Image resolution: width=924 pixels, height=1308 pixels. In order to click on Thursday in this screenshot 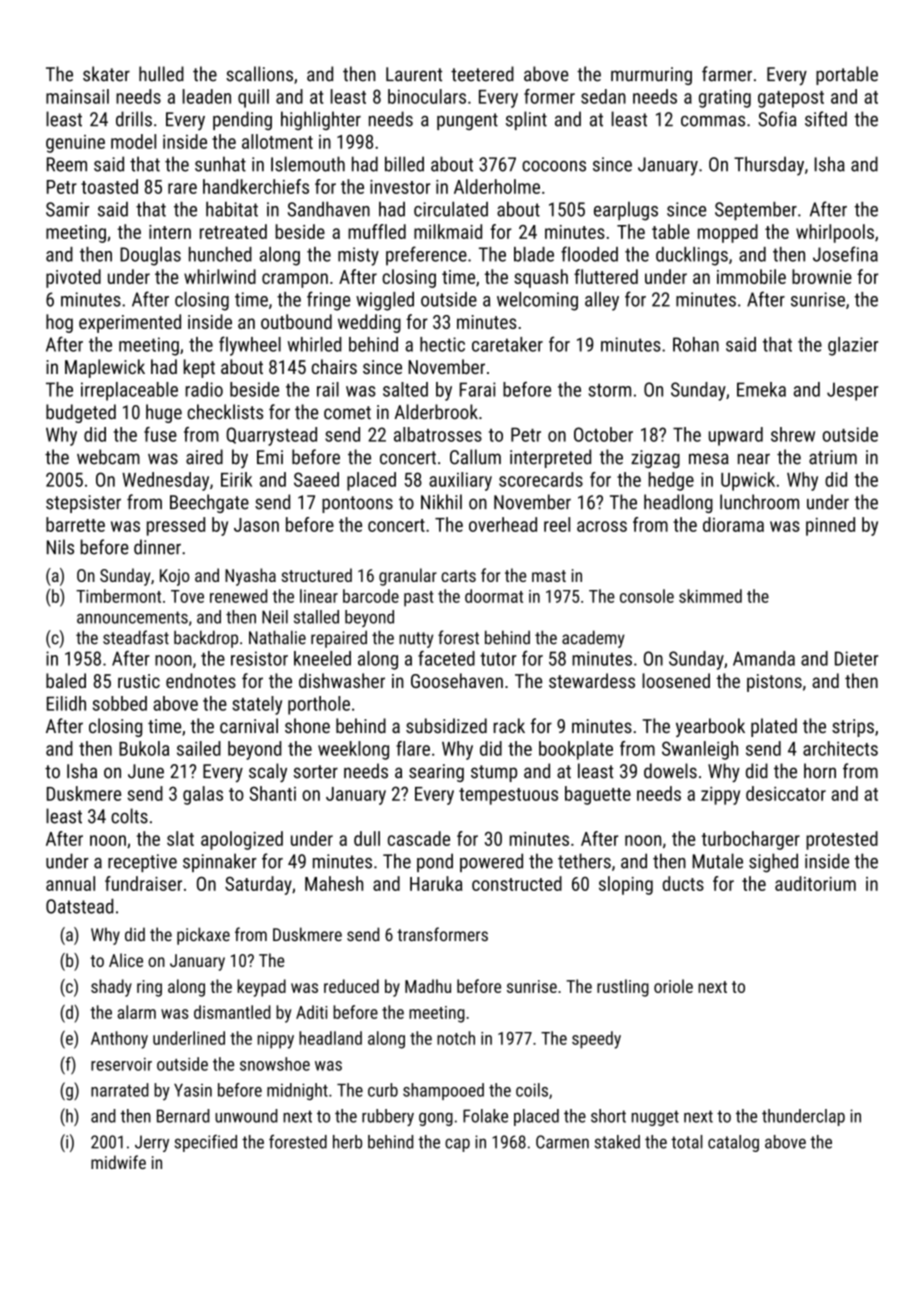, I will do `click(769, 166)`.
